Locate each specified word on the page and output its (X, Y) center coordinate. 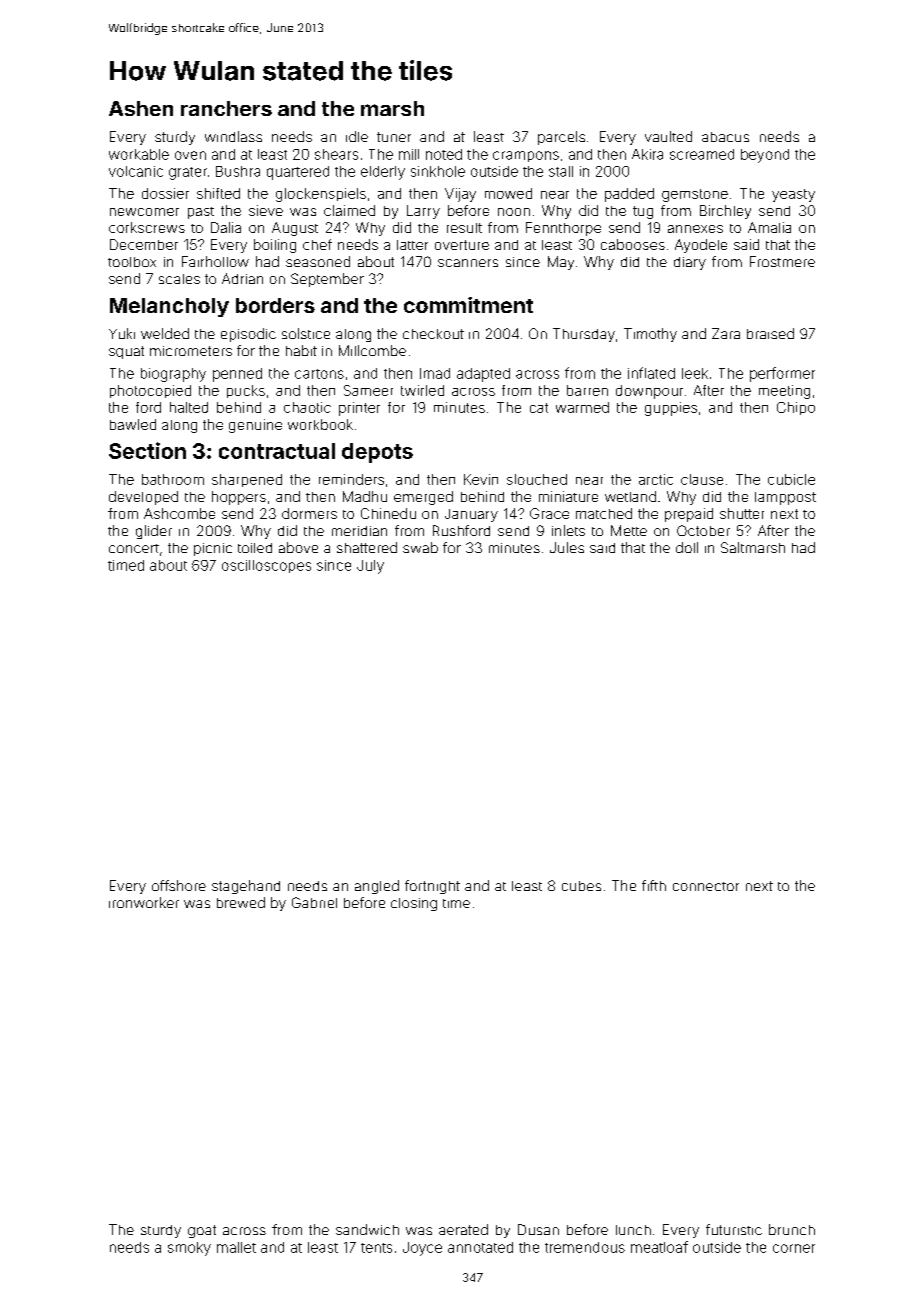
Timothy (650, 335)
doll (687, 547)
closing (414, 904)
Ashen (141, 108)
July (370, 567)
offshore (179, 885)
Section (147, 450)
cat (539, 408)
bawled (133, 424)
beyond (765, 156)
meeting (784, 392)
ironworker (144, 902)
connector (706, 886)
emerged (423, 498)
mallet (236, 1247)
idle (357, 136)
